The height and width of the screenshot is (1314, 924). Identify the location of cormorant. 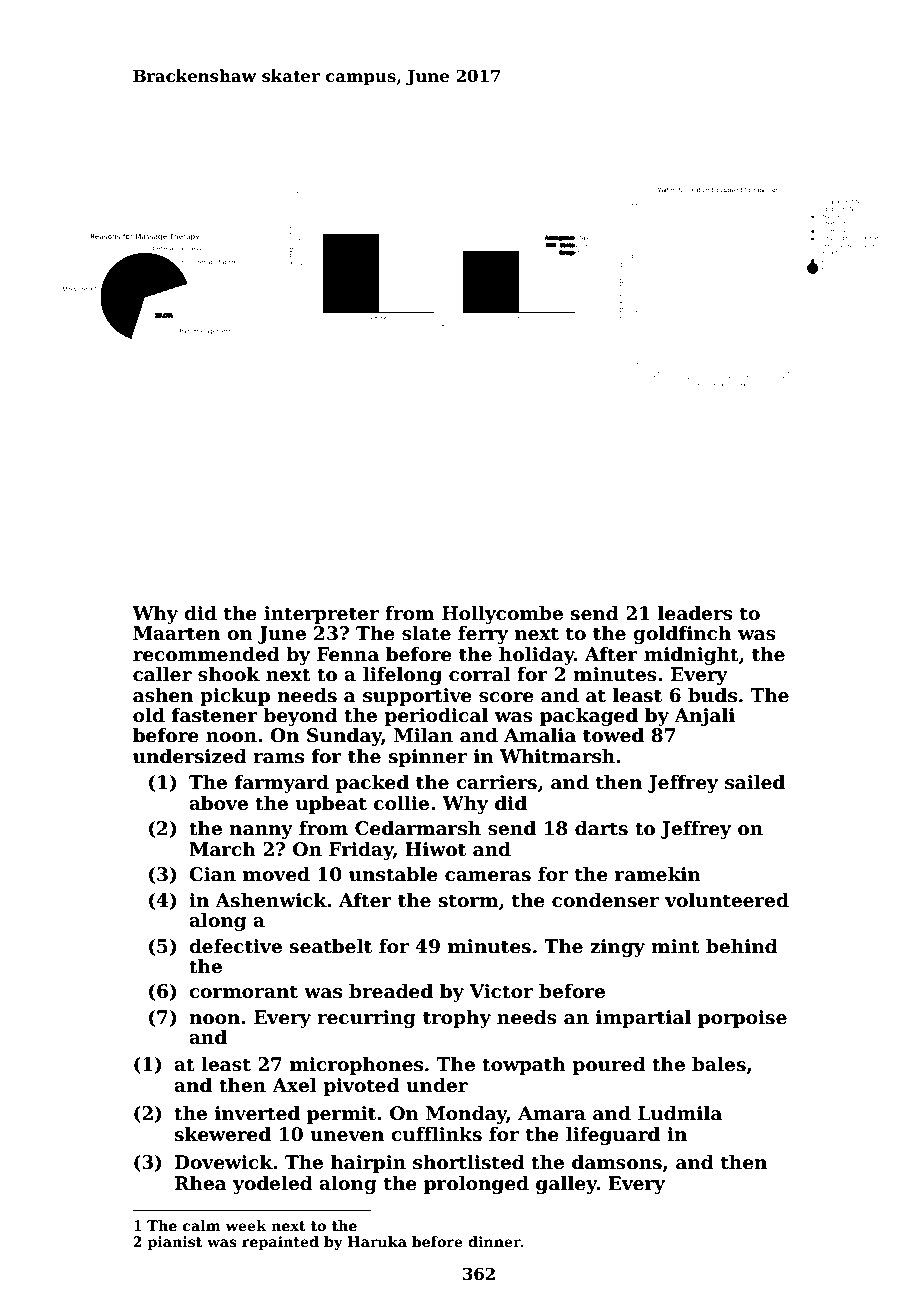
(243, 992).
